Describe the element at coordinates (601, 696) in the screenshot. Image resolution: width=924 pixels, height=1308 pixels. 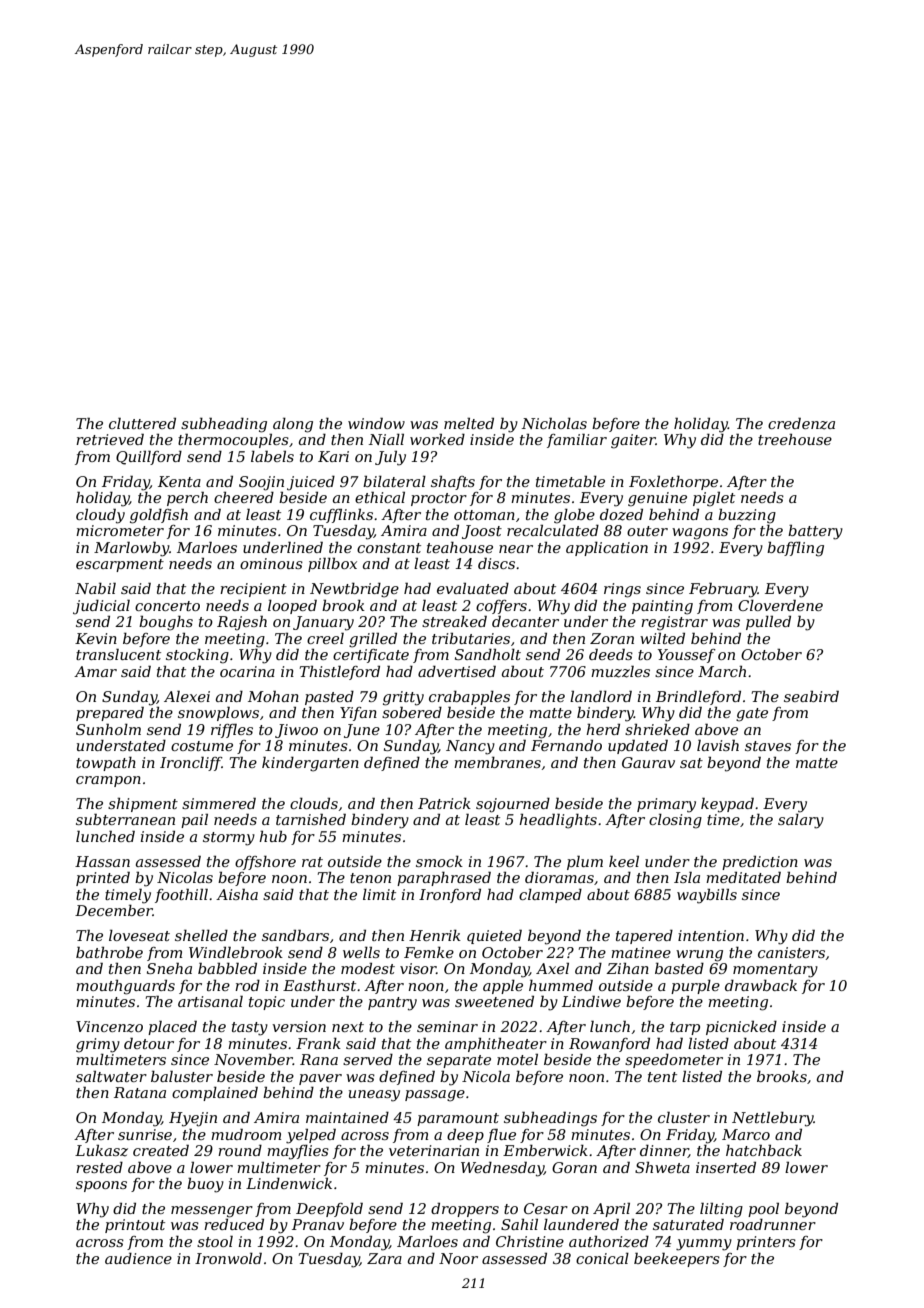
I see `landlord` at that location.
